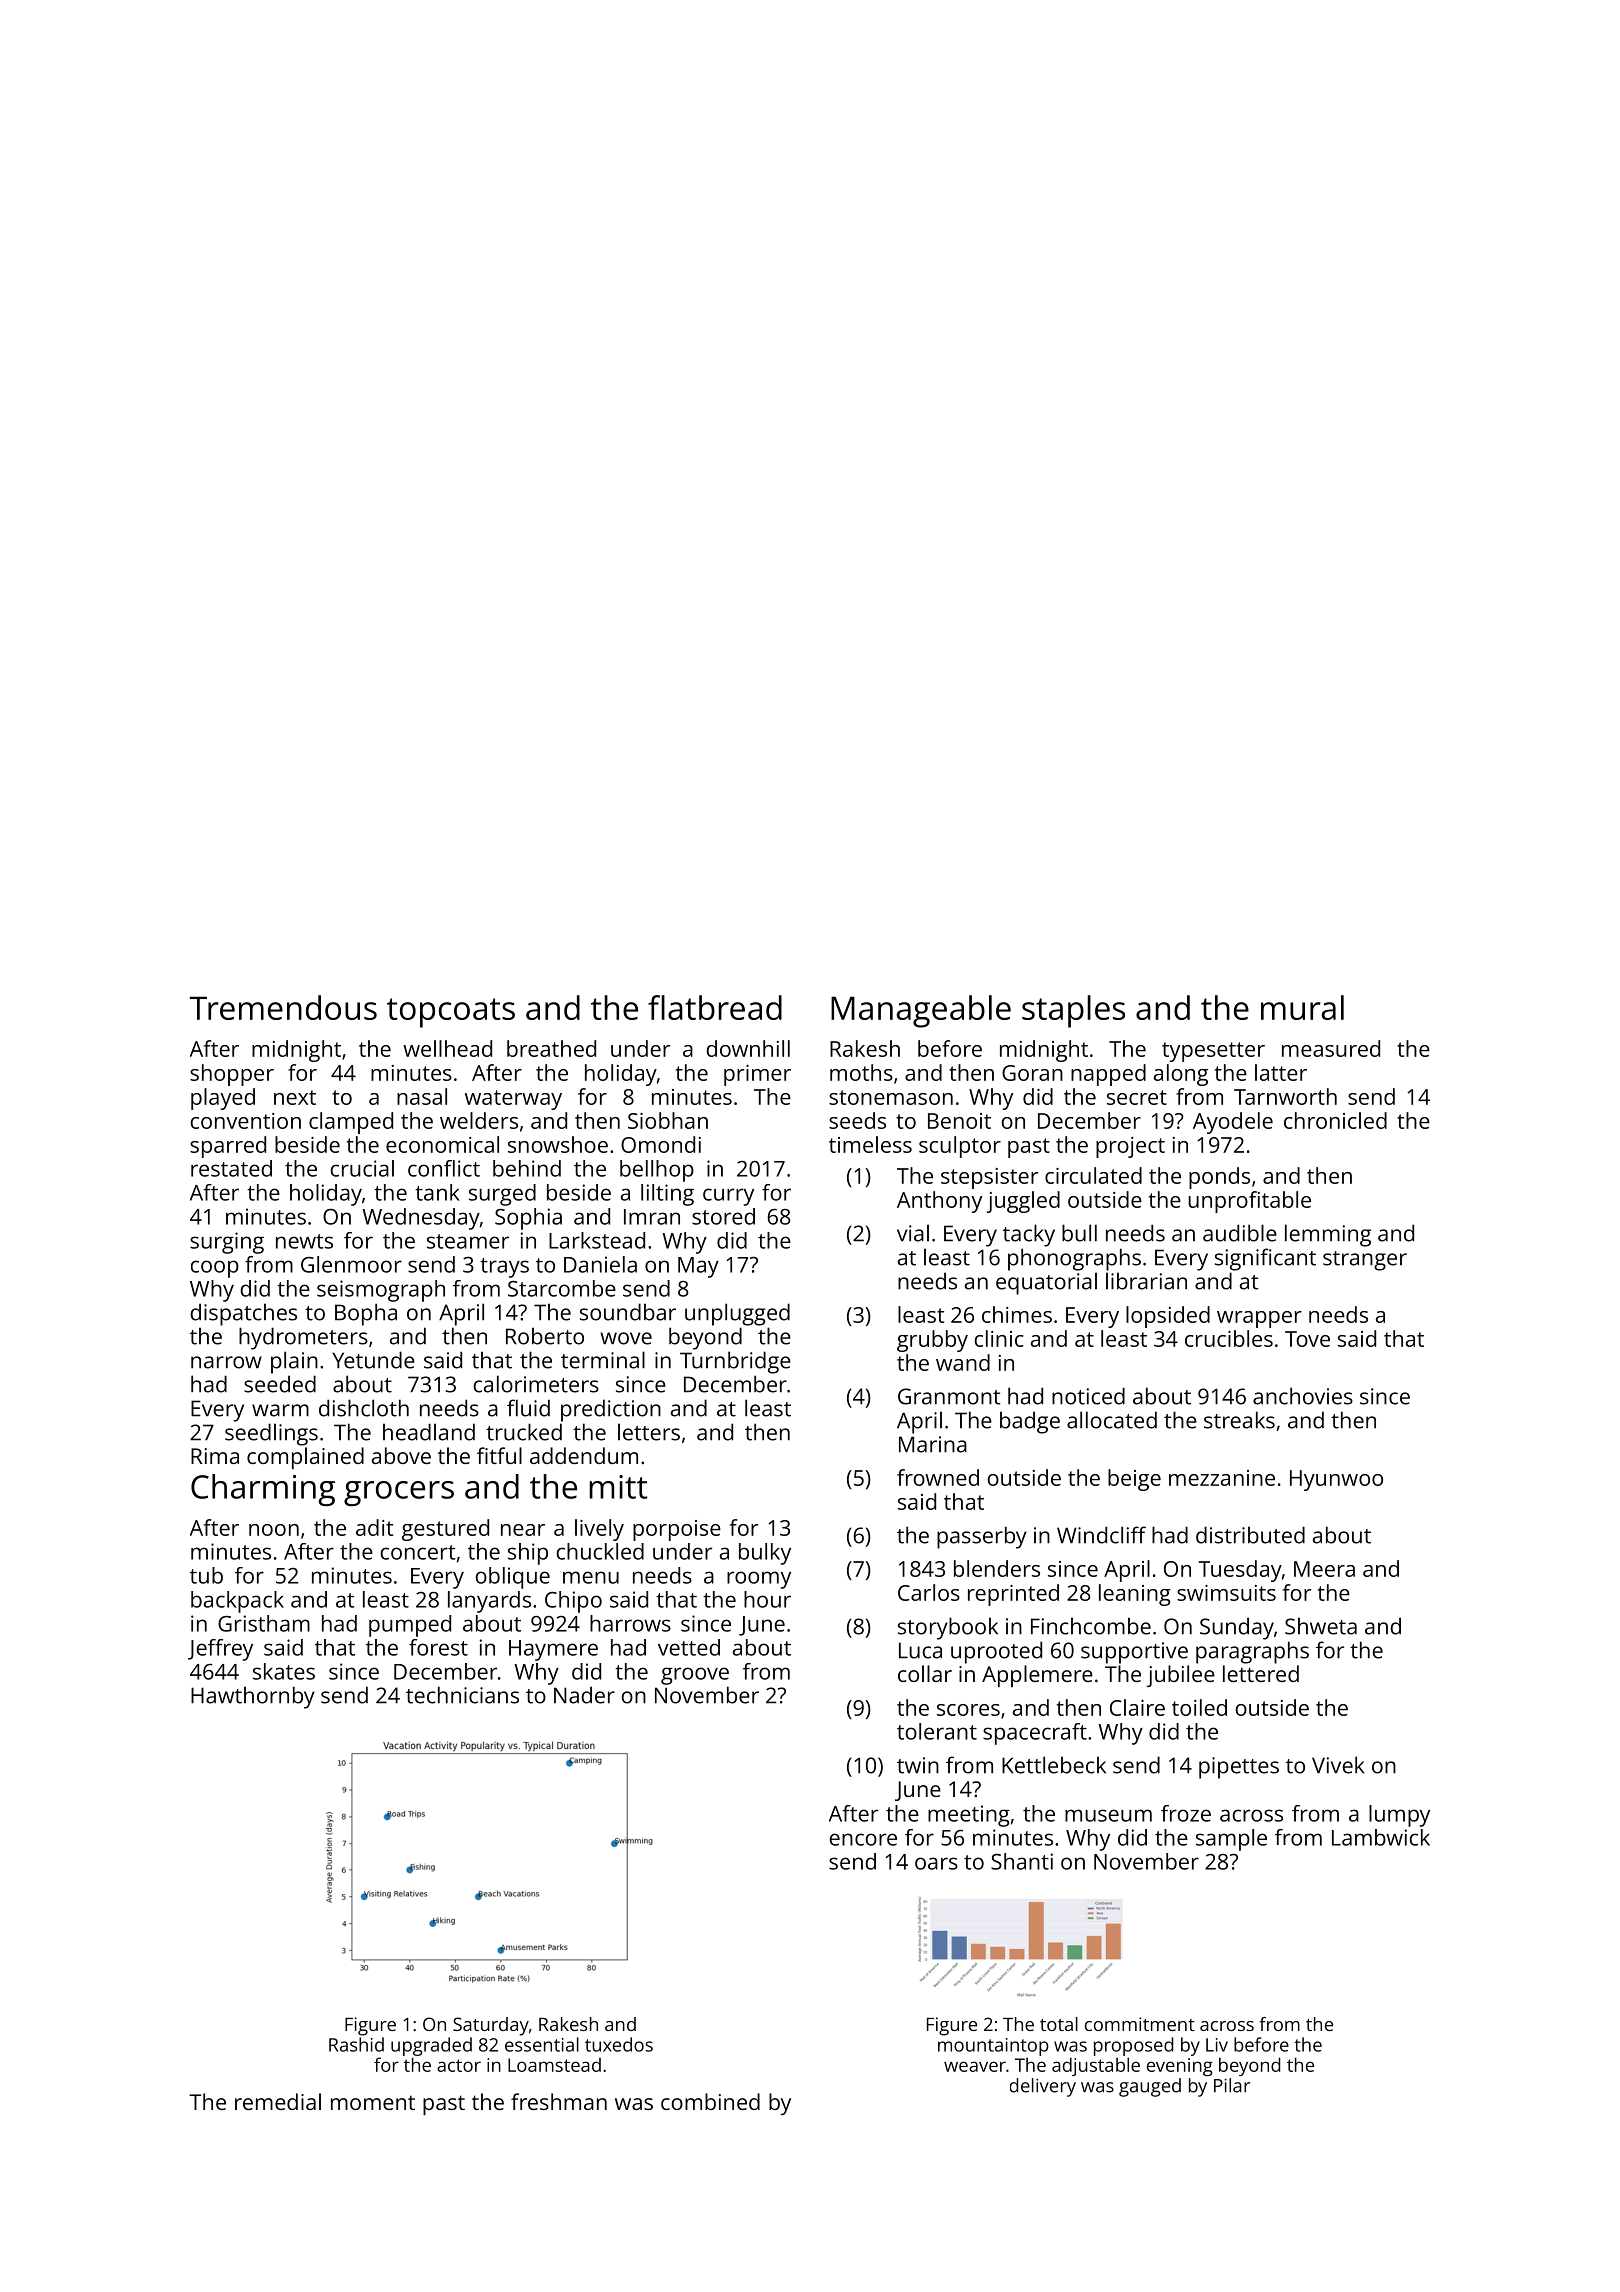  What do you see at coordinates (356, 2044) in the image?
I see `Rashid` at bounding box center [356, 2044].
